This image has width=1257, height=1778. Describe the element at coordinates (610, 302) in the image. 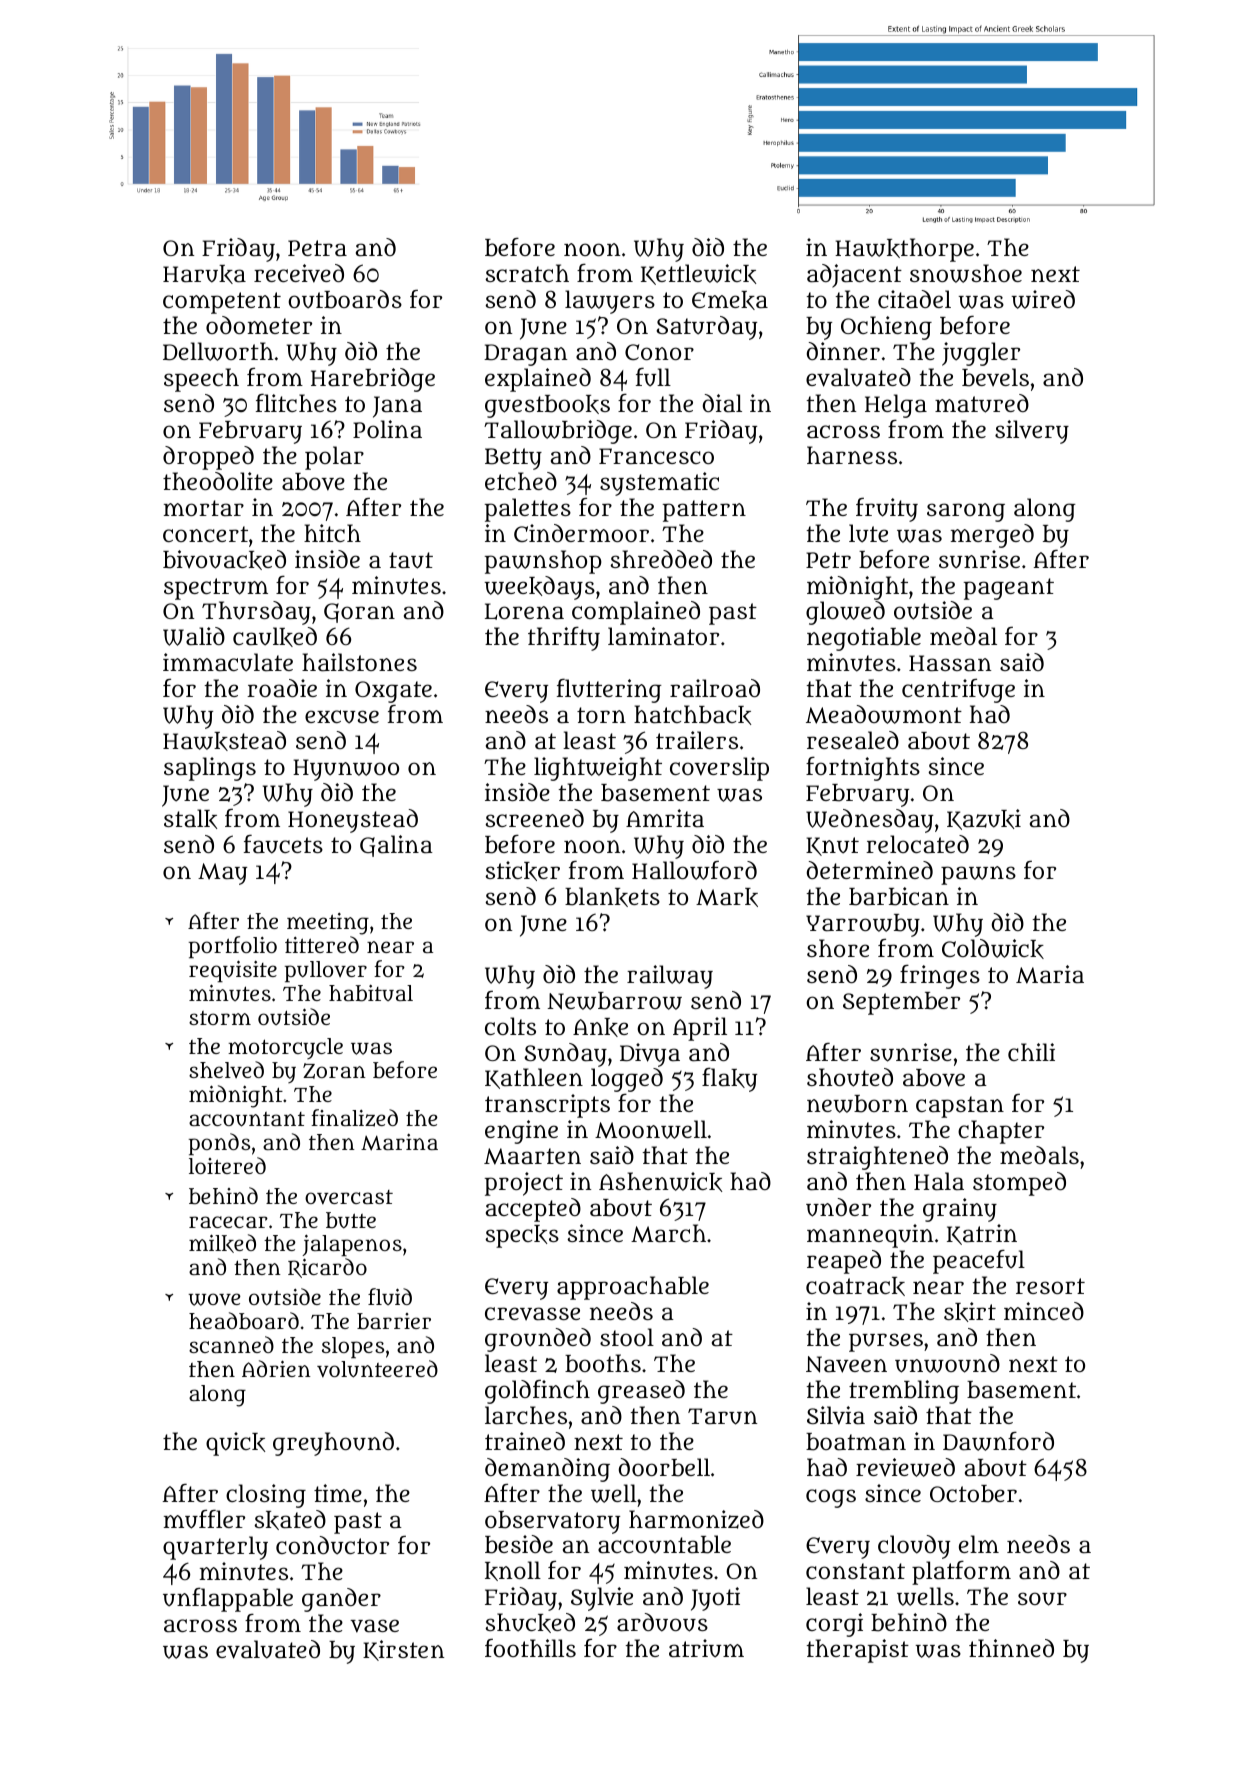

I see `lawyers` at that location.
